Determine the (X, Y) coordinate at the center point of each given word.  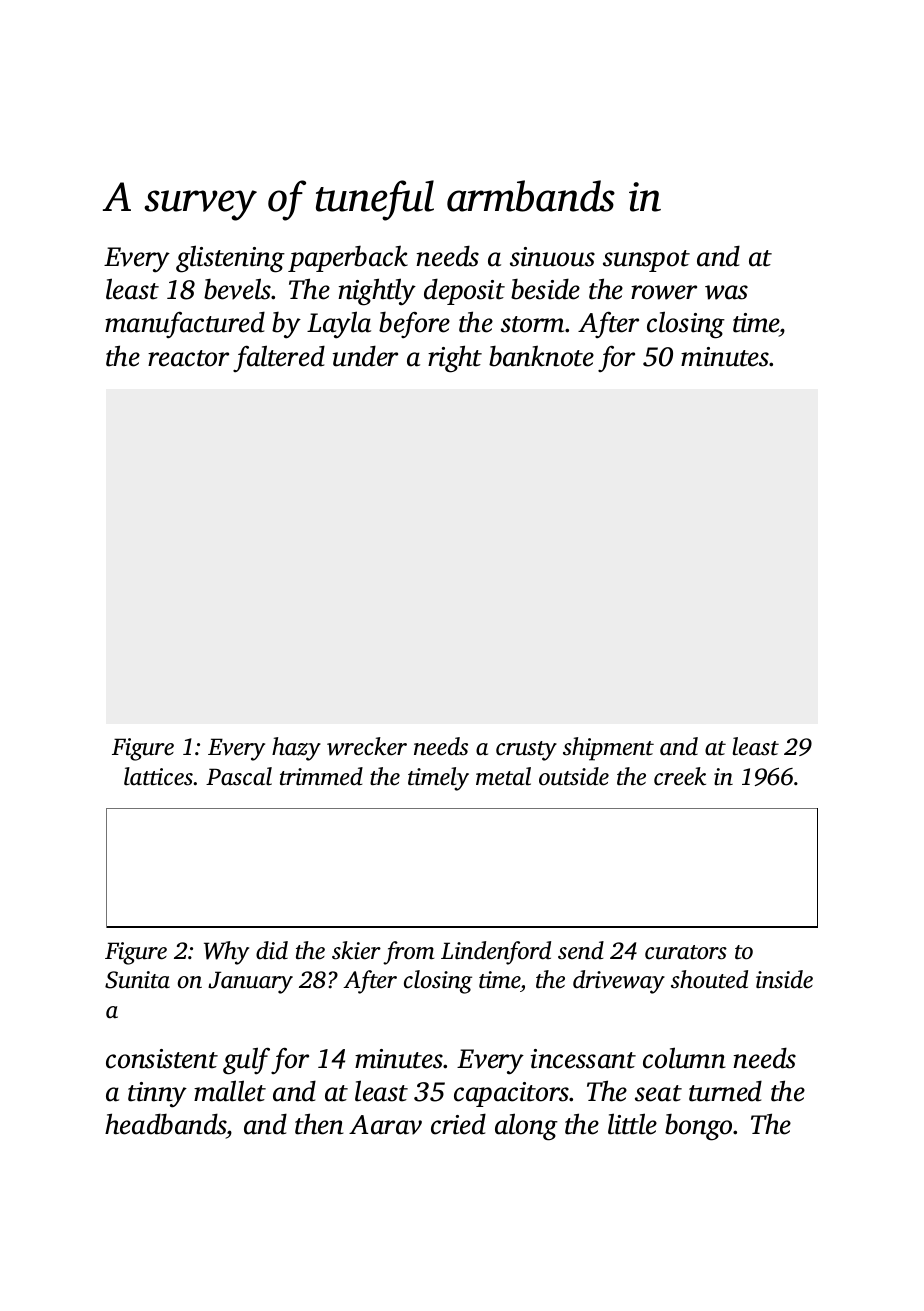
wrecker (367, 746)
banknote (541, 356)
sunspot (646, 261)
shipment (608, 749)
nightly (377, 292)
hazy (296, 749)
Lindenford (496, 953)
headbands (166, 1125)
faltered (279, 358)
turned (725, 1091)
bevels (238, 289)
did (272, 950)
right (455, 359)
